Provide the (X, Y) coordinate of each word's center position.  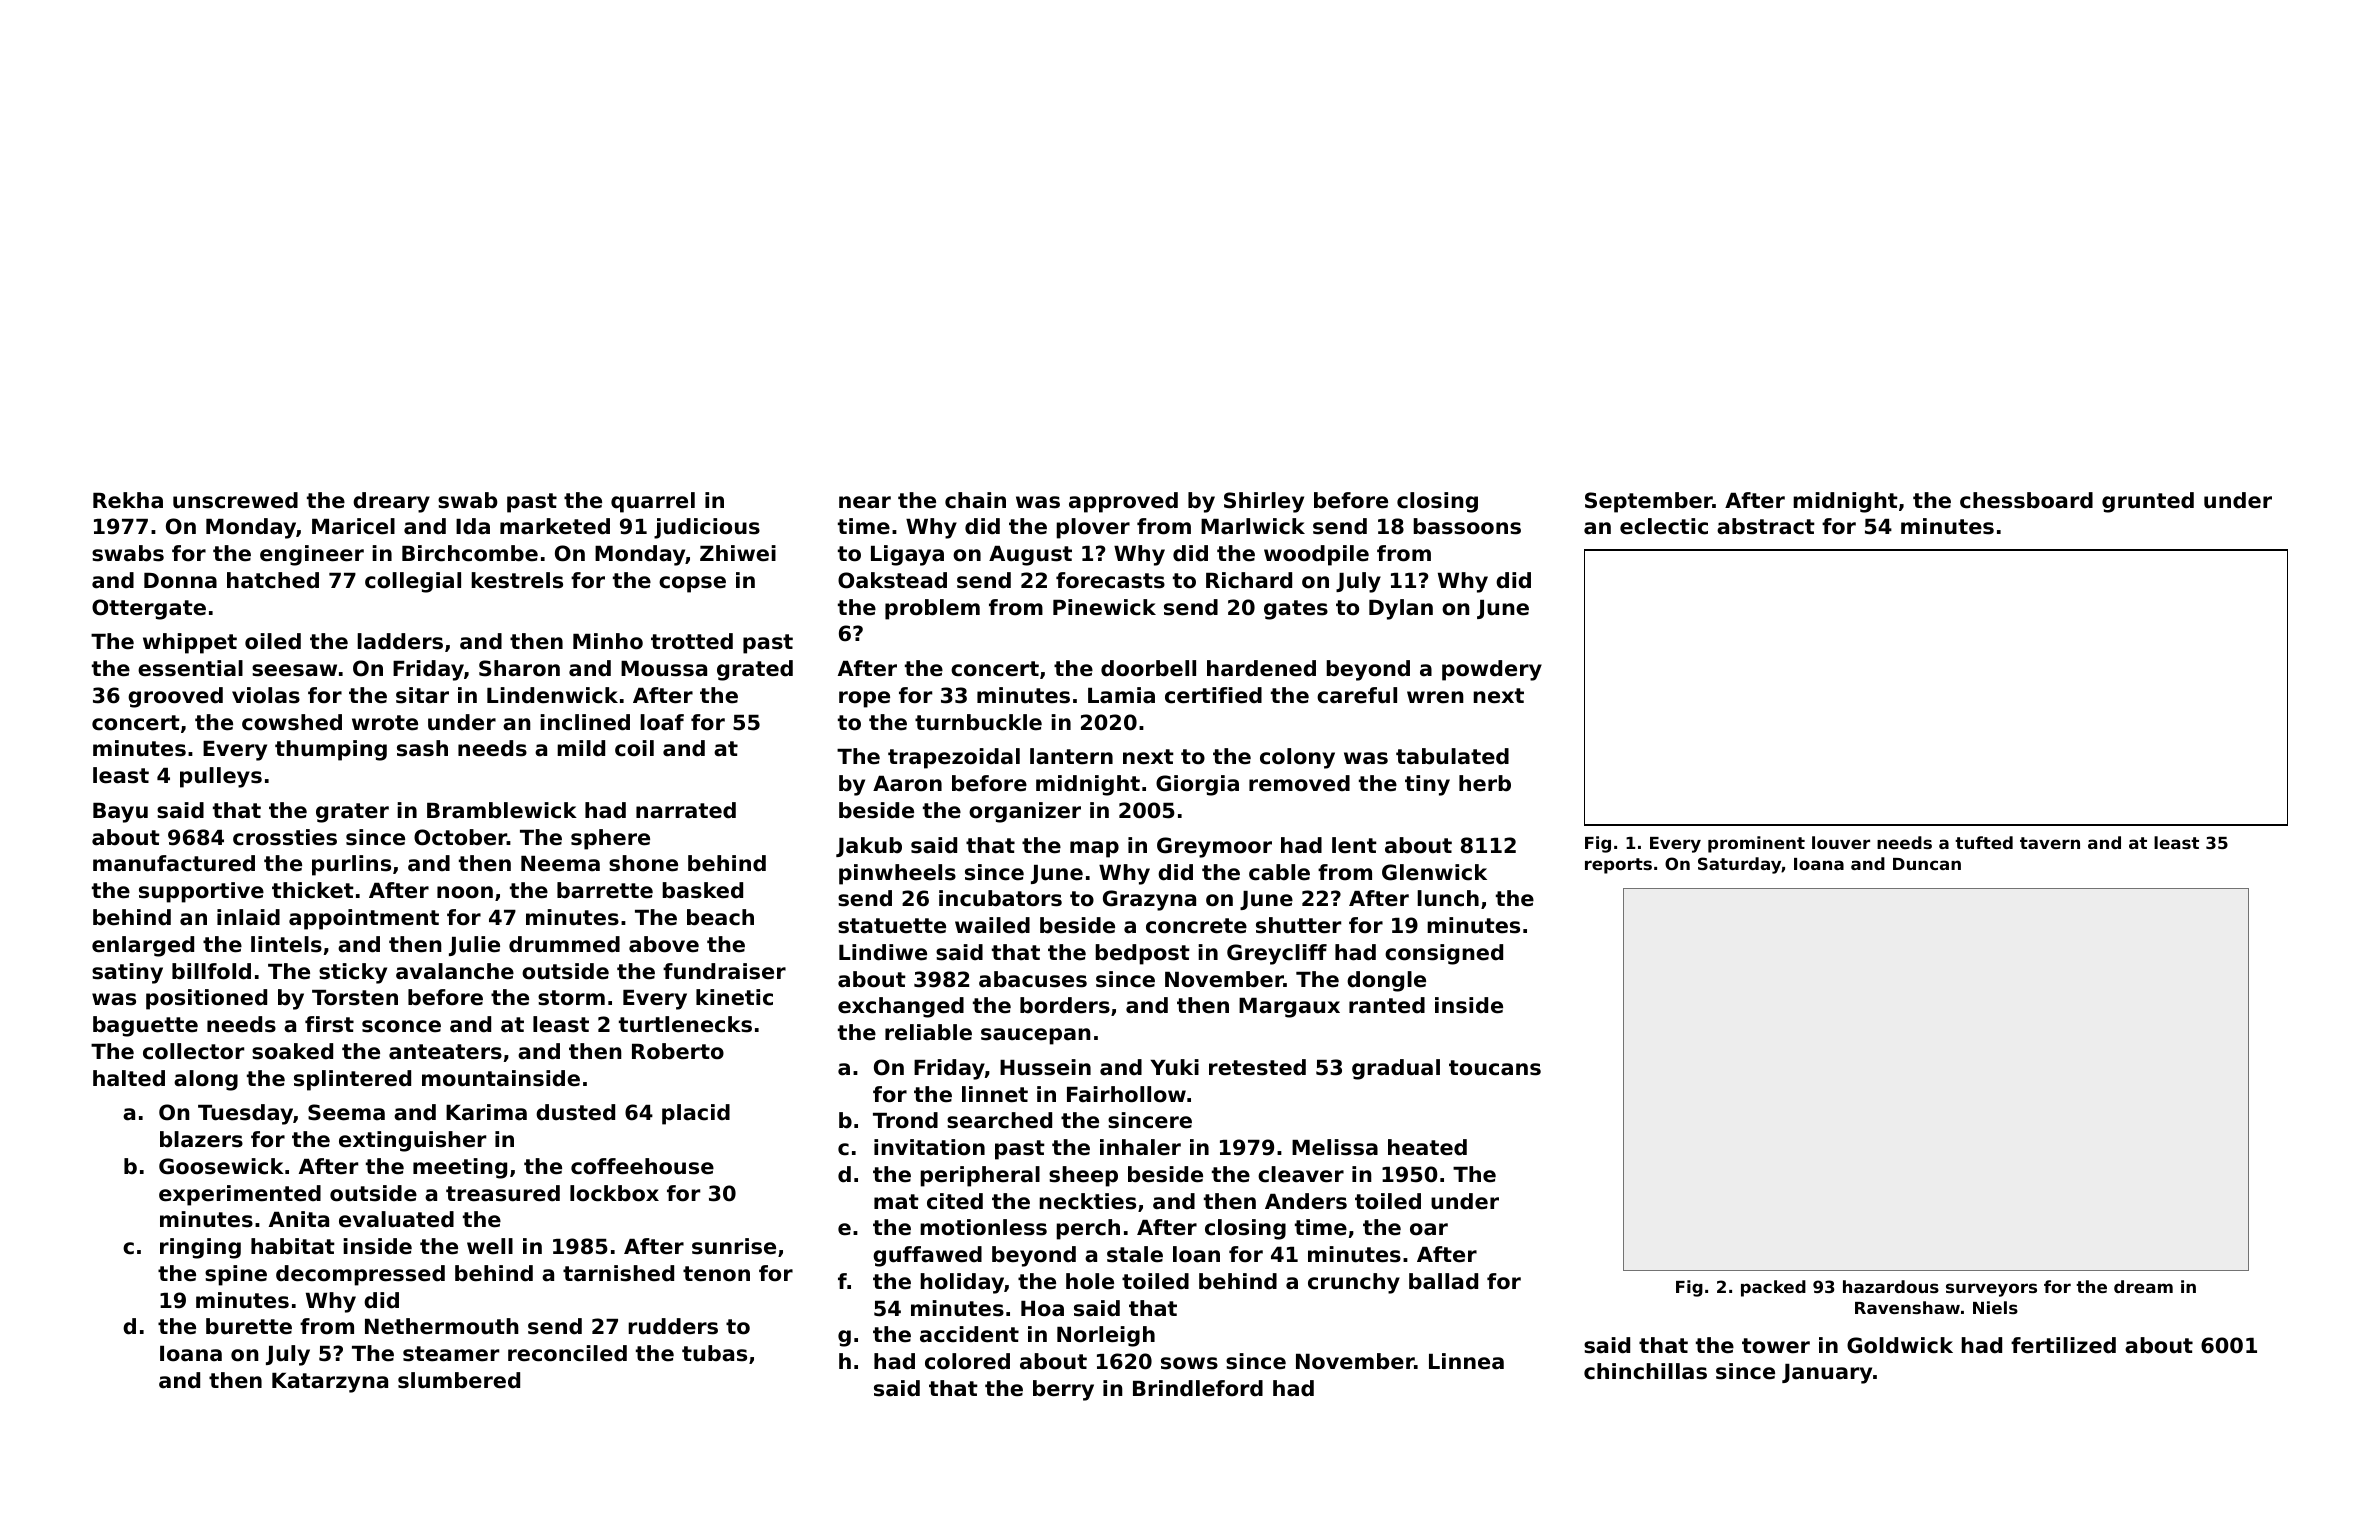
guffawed (927, 1256)
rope (864, 699)
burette (249, 1326)
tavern (2050, 843)
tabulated (1452, 756)
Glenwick (1434, 872)
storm (571, 998)
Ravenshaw (1907, 1307)
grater (352, 813)
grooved (175, 697)
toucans (1495, 1068)
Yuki (1175, 1067)
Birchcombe (470, 553)
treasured (503, 1193)
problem (932, 609)
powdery (1492, 670)
